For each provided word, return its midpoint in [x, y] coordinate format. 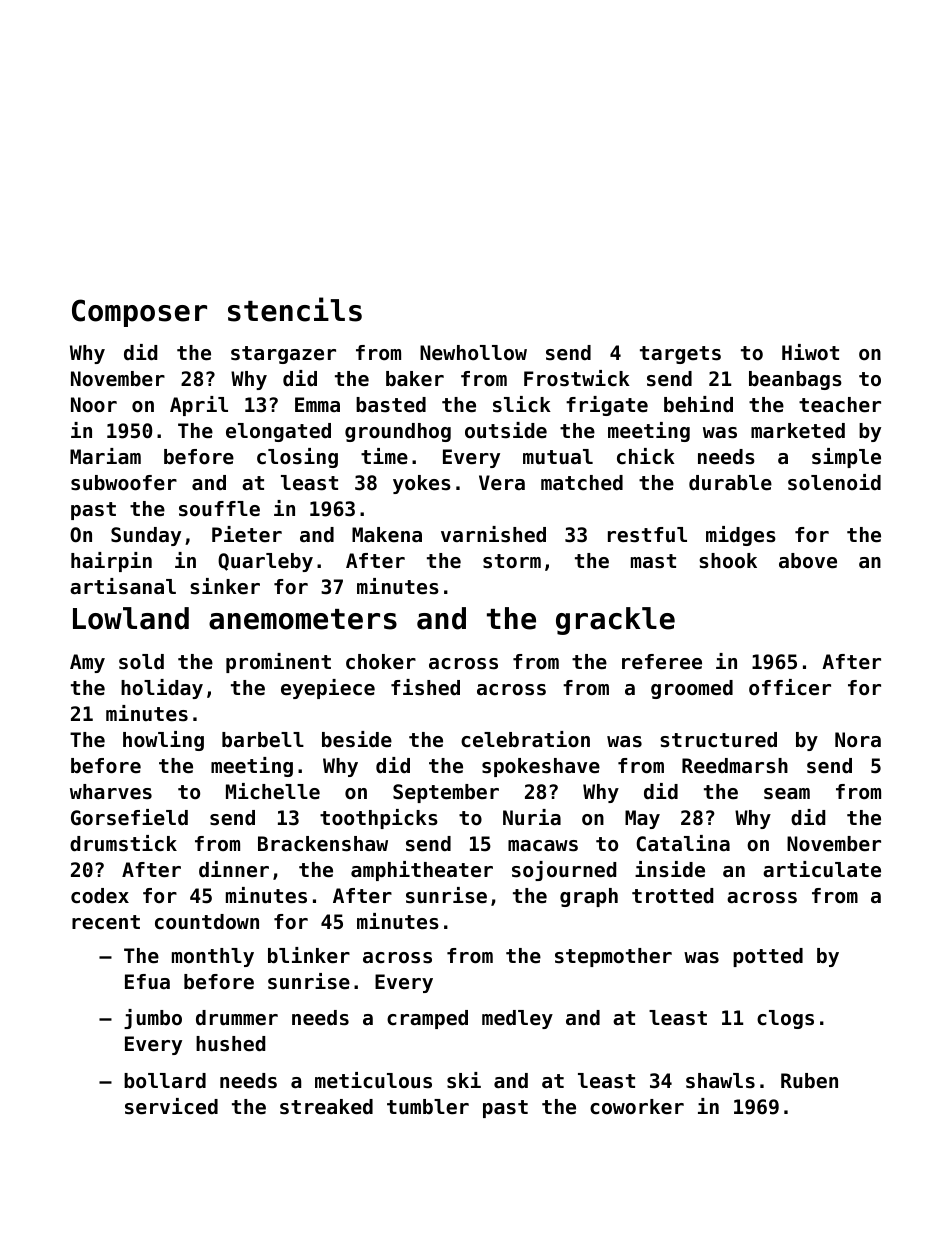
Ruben [809, 1081]
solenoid [834, 482]
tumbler [428, 1107]
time [384, 456]
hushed [230, 1044]
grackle [615, 621]
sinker [225, 586]
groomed [692, 689]
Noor [94, 405]
